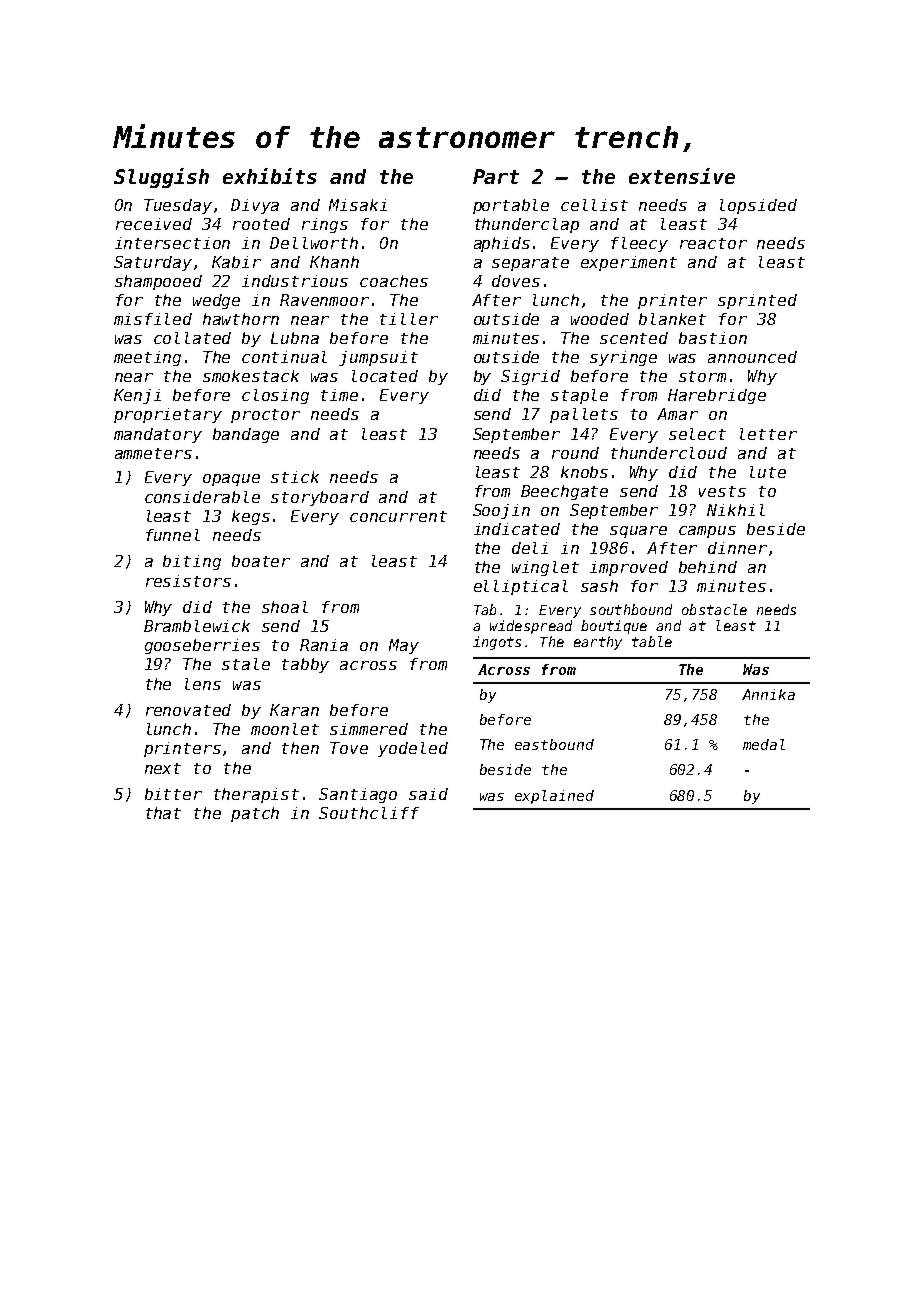 This screenshot has width=924, height=1308. Describe the element at coordinates (768, 694) in the screenshot. I see `Annika` at that location.
